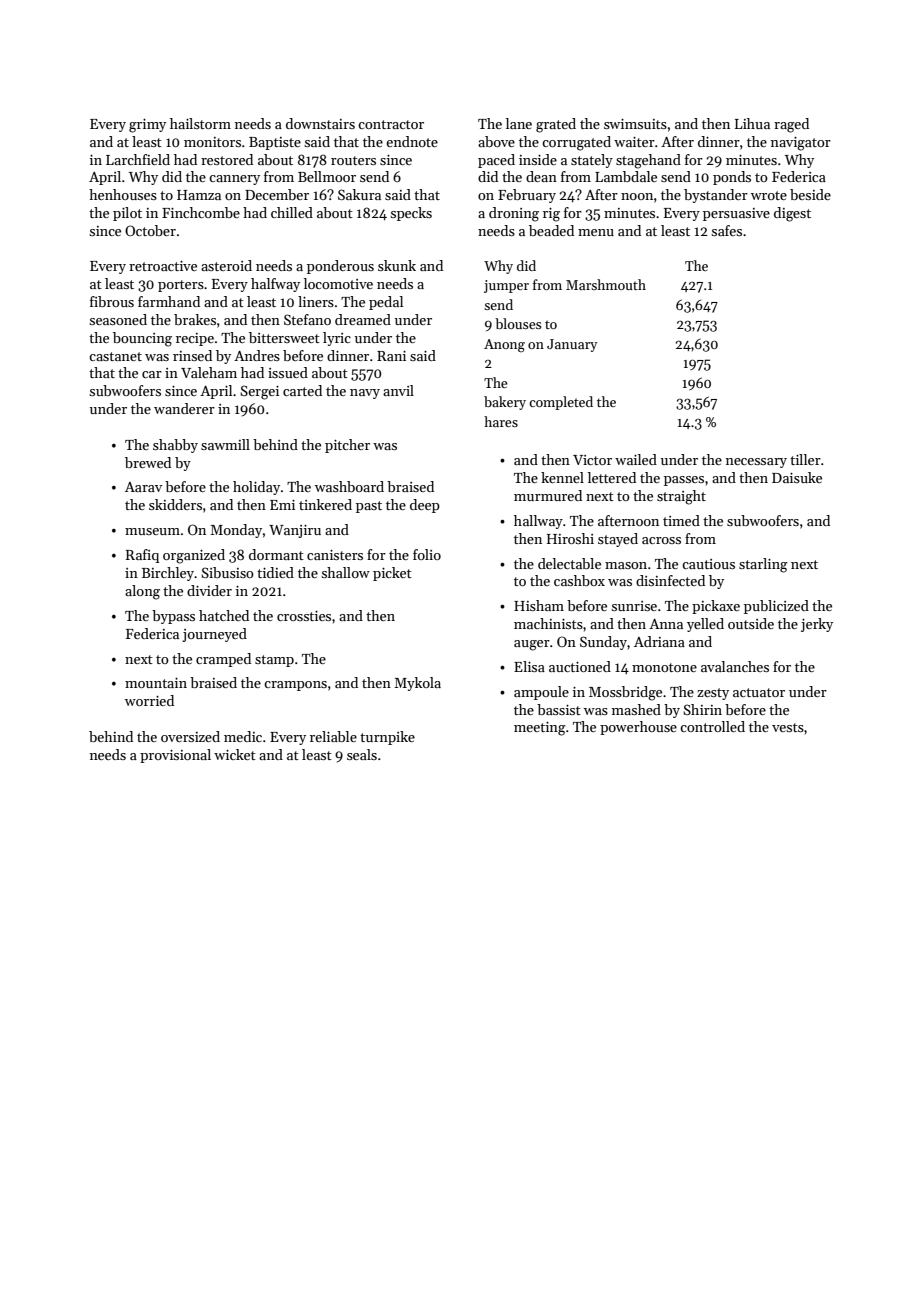 This screenshot has height=1308, width=924. Describe the element at coordinates (756, 463) in the screenshot. I see `necessary` at that location.
